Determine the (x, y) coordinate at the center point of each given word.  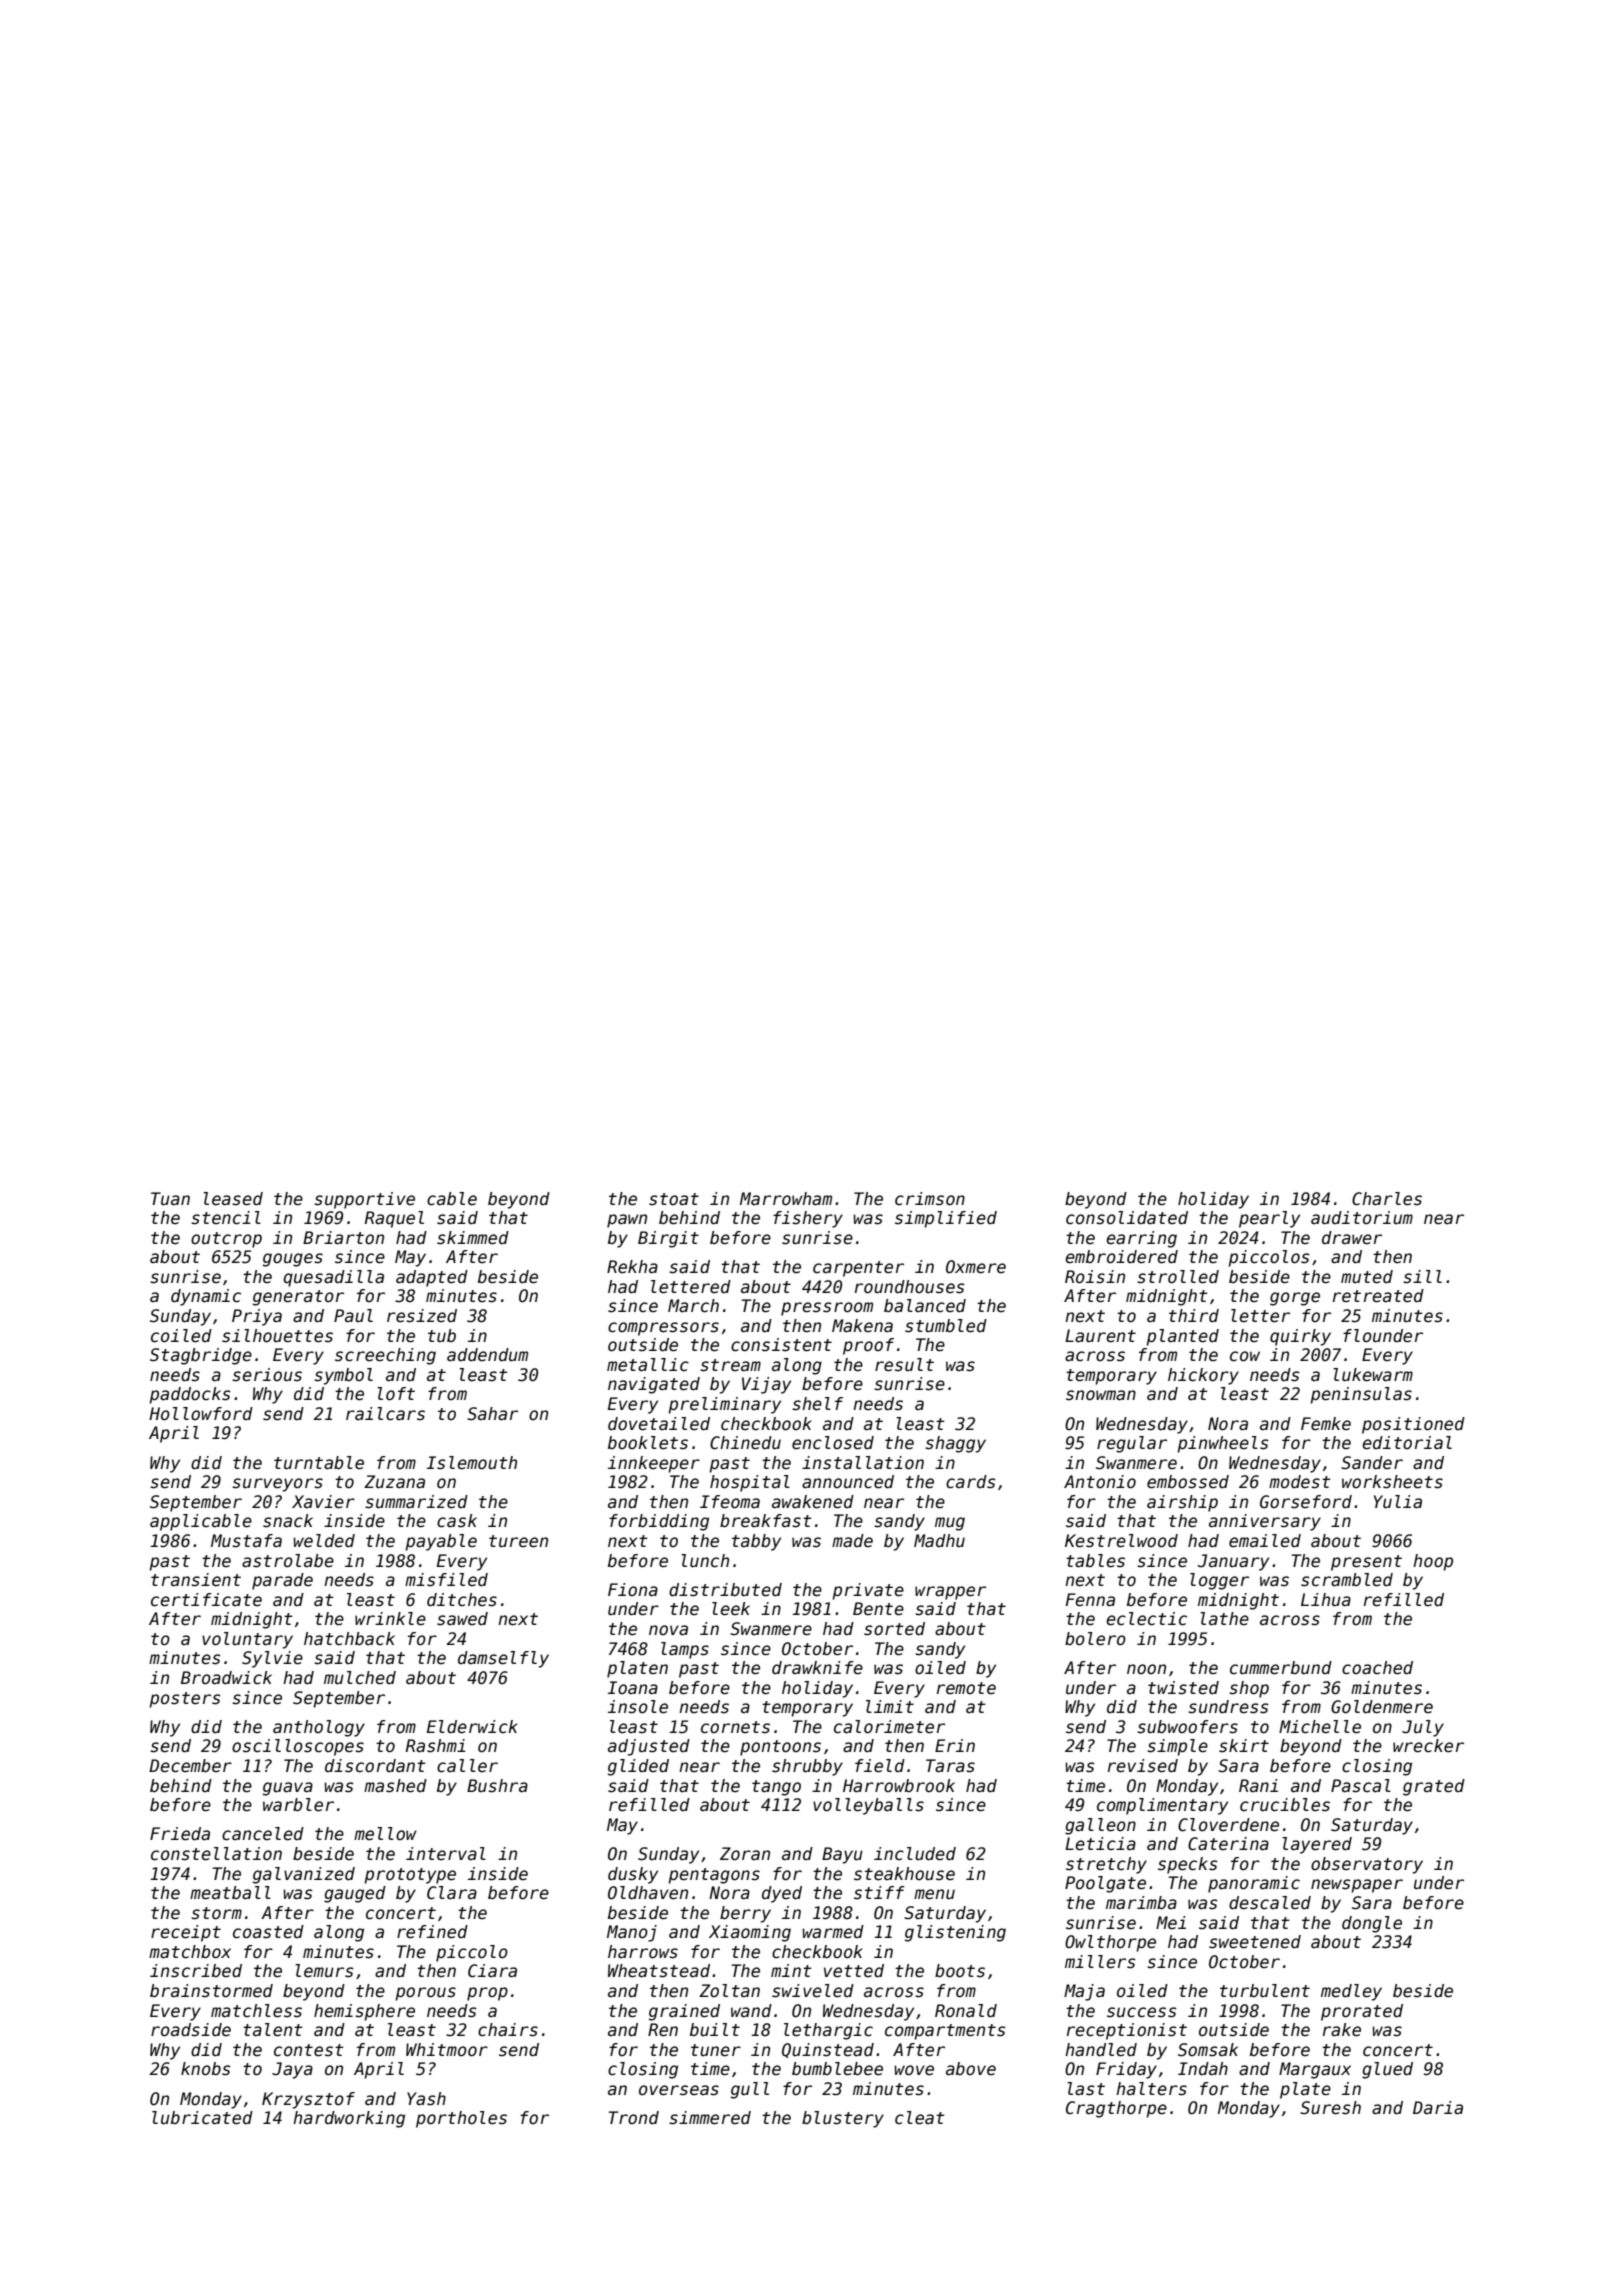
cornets (735, 1727)
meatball (230, 1893)
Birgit (668, 1239)
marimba (1141, 1903)
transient (196, 1580)
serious (267, 1375)
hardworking (349, 2119)
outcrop (226, 1240)
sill (1422, 1277)
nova (668, 1630)
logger (1219, 1581)
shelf (817, 1404)
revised (1143, 1766)
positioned (1413, 1425)
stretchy (1106, 1865)
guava (288, 1789)
